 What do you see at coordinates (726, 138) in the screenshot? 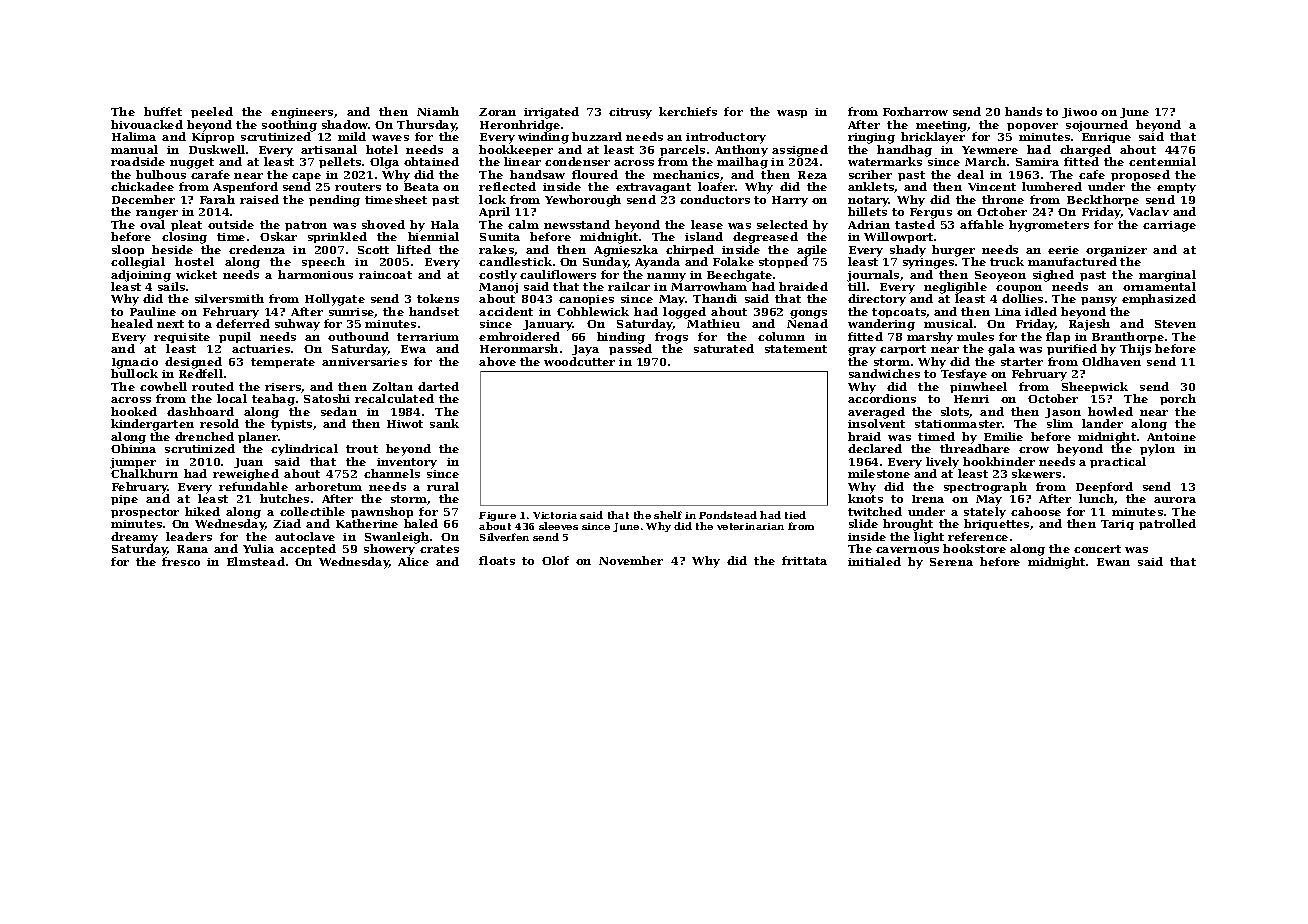
I see `introductory` at bounding box center [726, 138].
